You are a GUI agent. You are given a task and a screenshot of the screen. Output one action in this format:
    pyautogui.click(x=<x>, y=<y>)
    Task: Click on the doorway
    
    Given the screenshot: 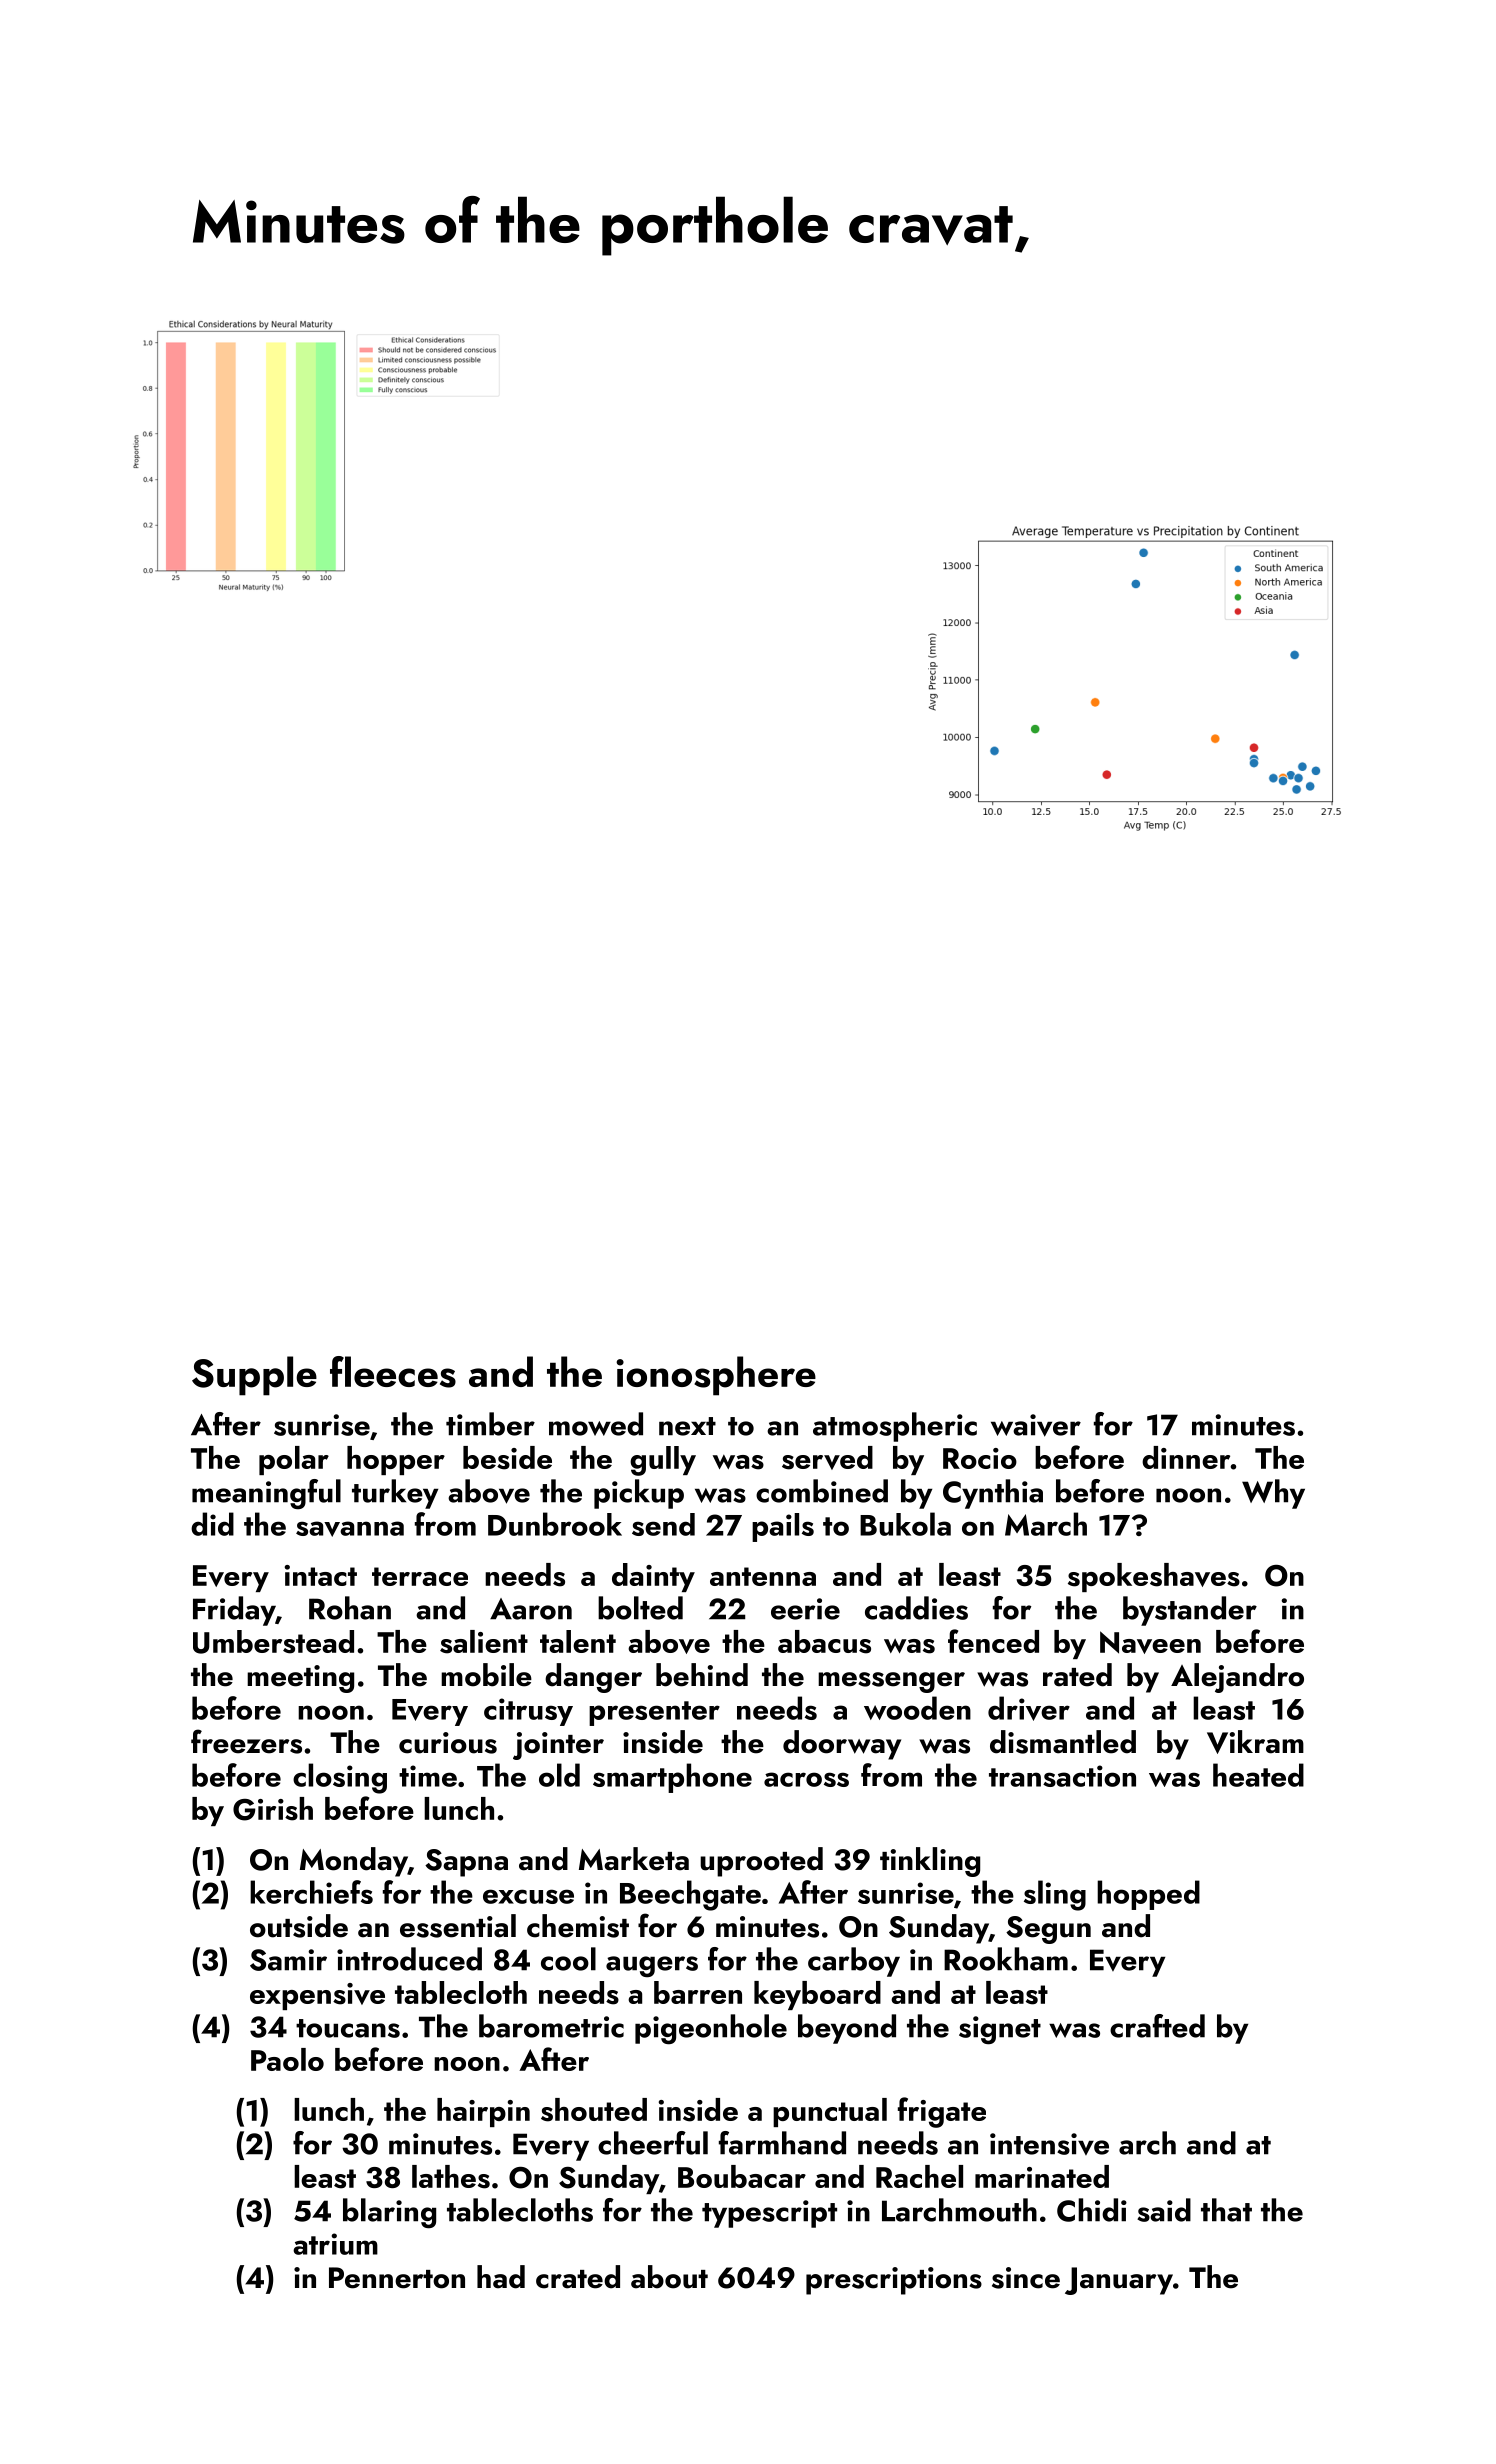 What is the action you would take?
    pyautogui.click(x=842, y=1745)
